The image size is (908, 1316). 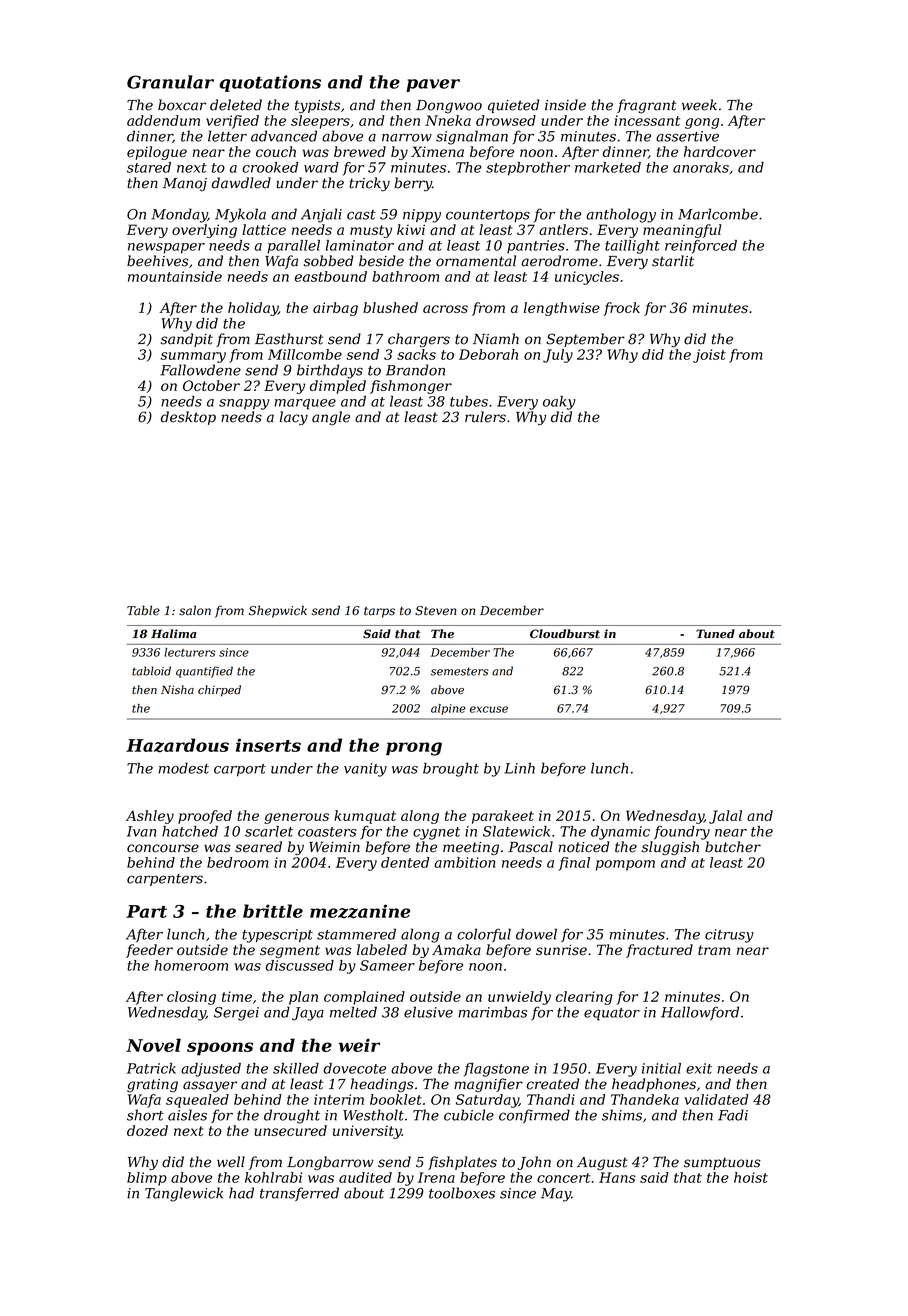 What do you see at coordinates (647, 106) in the page?
I see `fragrant` at bounding box center [647, 106].
